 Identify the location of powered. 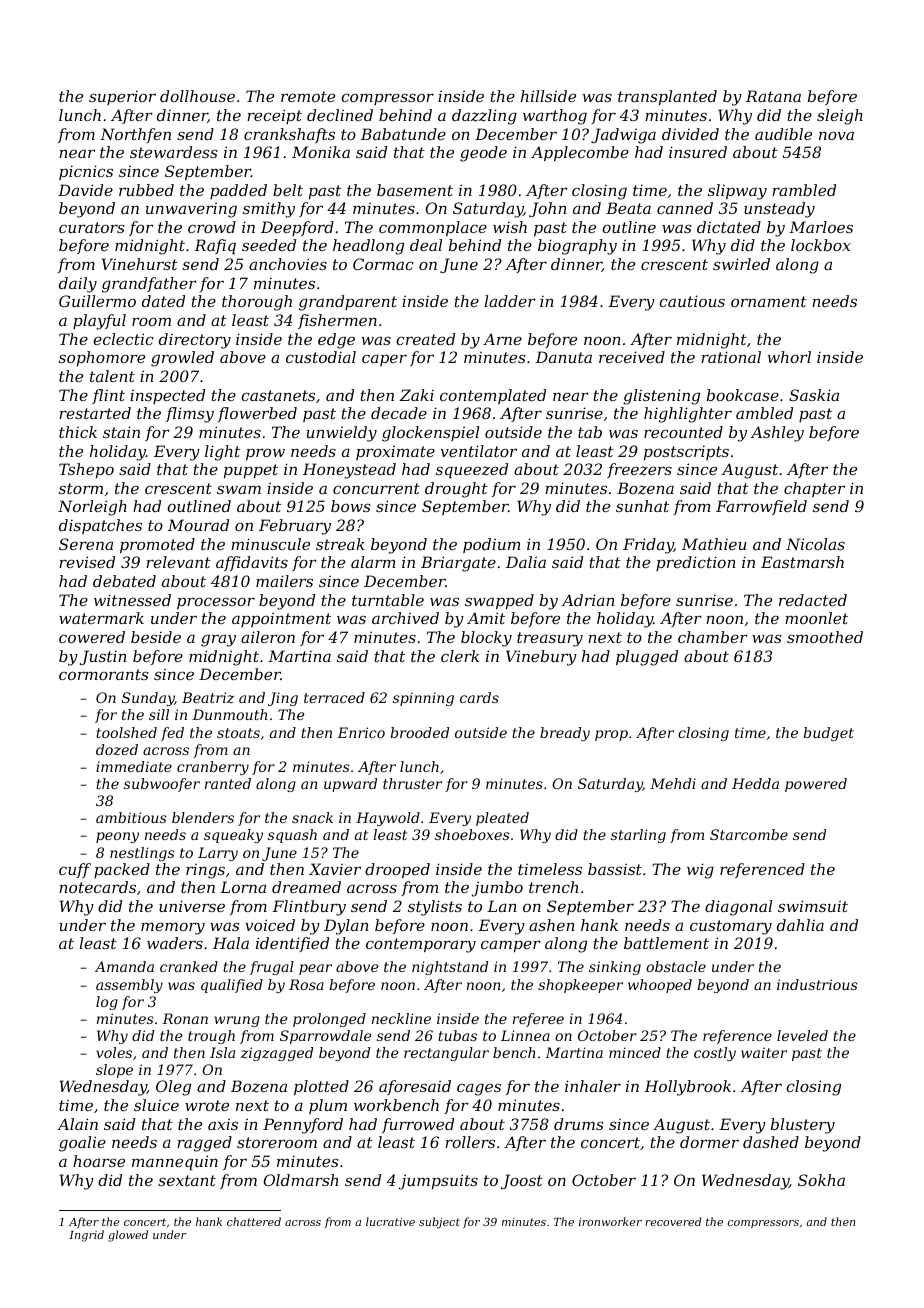
(816, 785).
